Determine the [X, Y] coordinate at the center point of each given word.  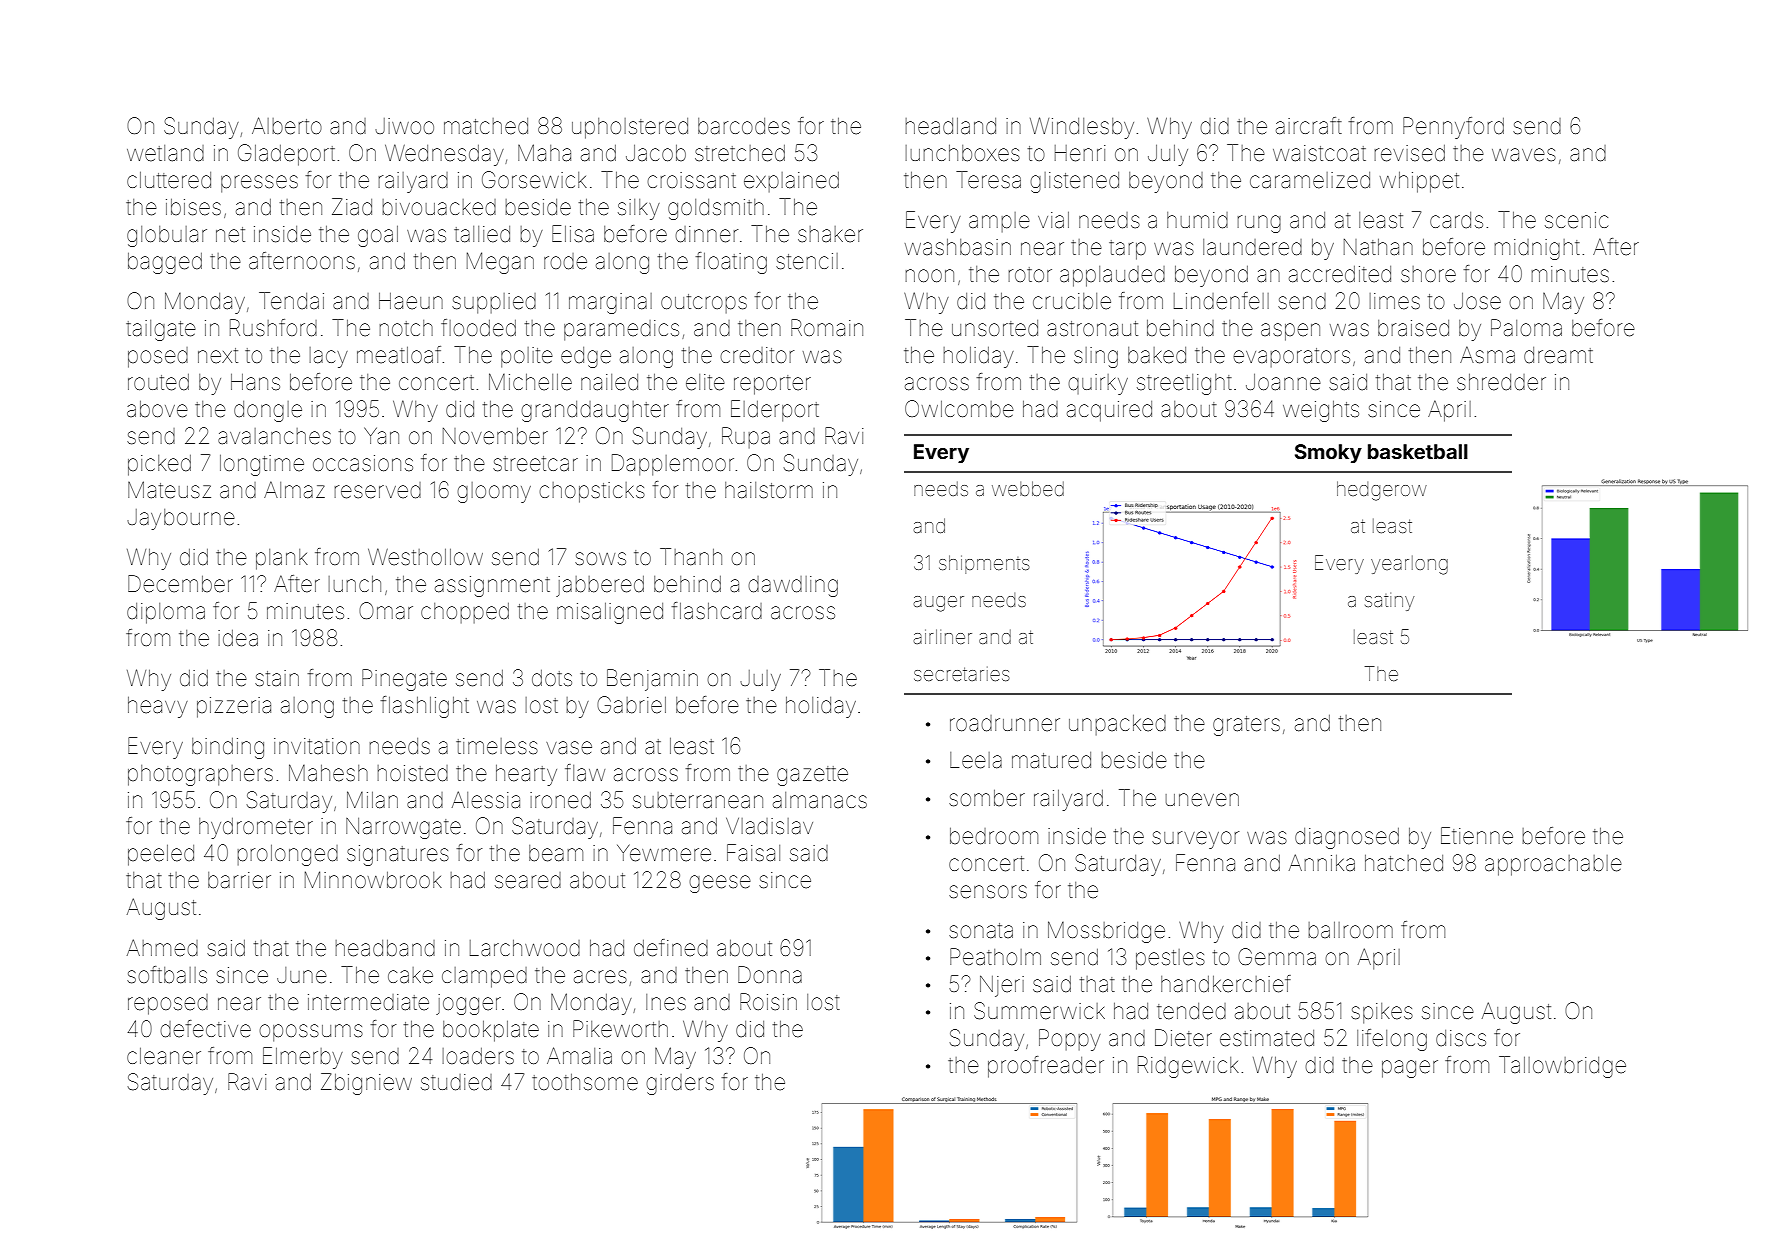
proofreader [1046, 1067]
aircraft [1309, 126]
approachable [1553, 865]
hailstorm [769, 490]
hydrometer [256, 828]
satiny [1389, 602]
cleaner [164, 1056]
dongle [268, 411]
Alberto [287, 126]
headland [951, 126]
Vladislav [769, 826]
